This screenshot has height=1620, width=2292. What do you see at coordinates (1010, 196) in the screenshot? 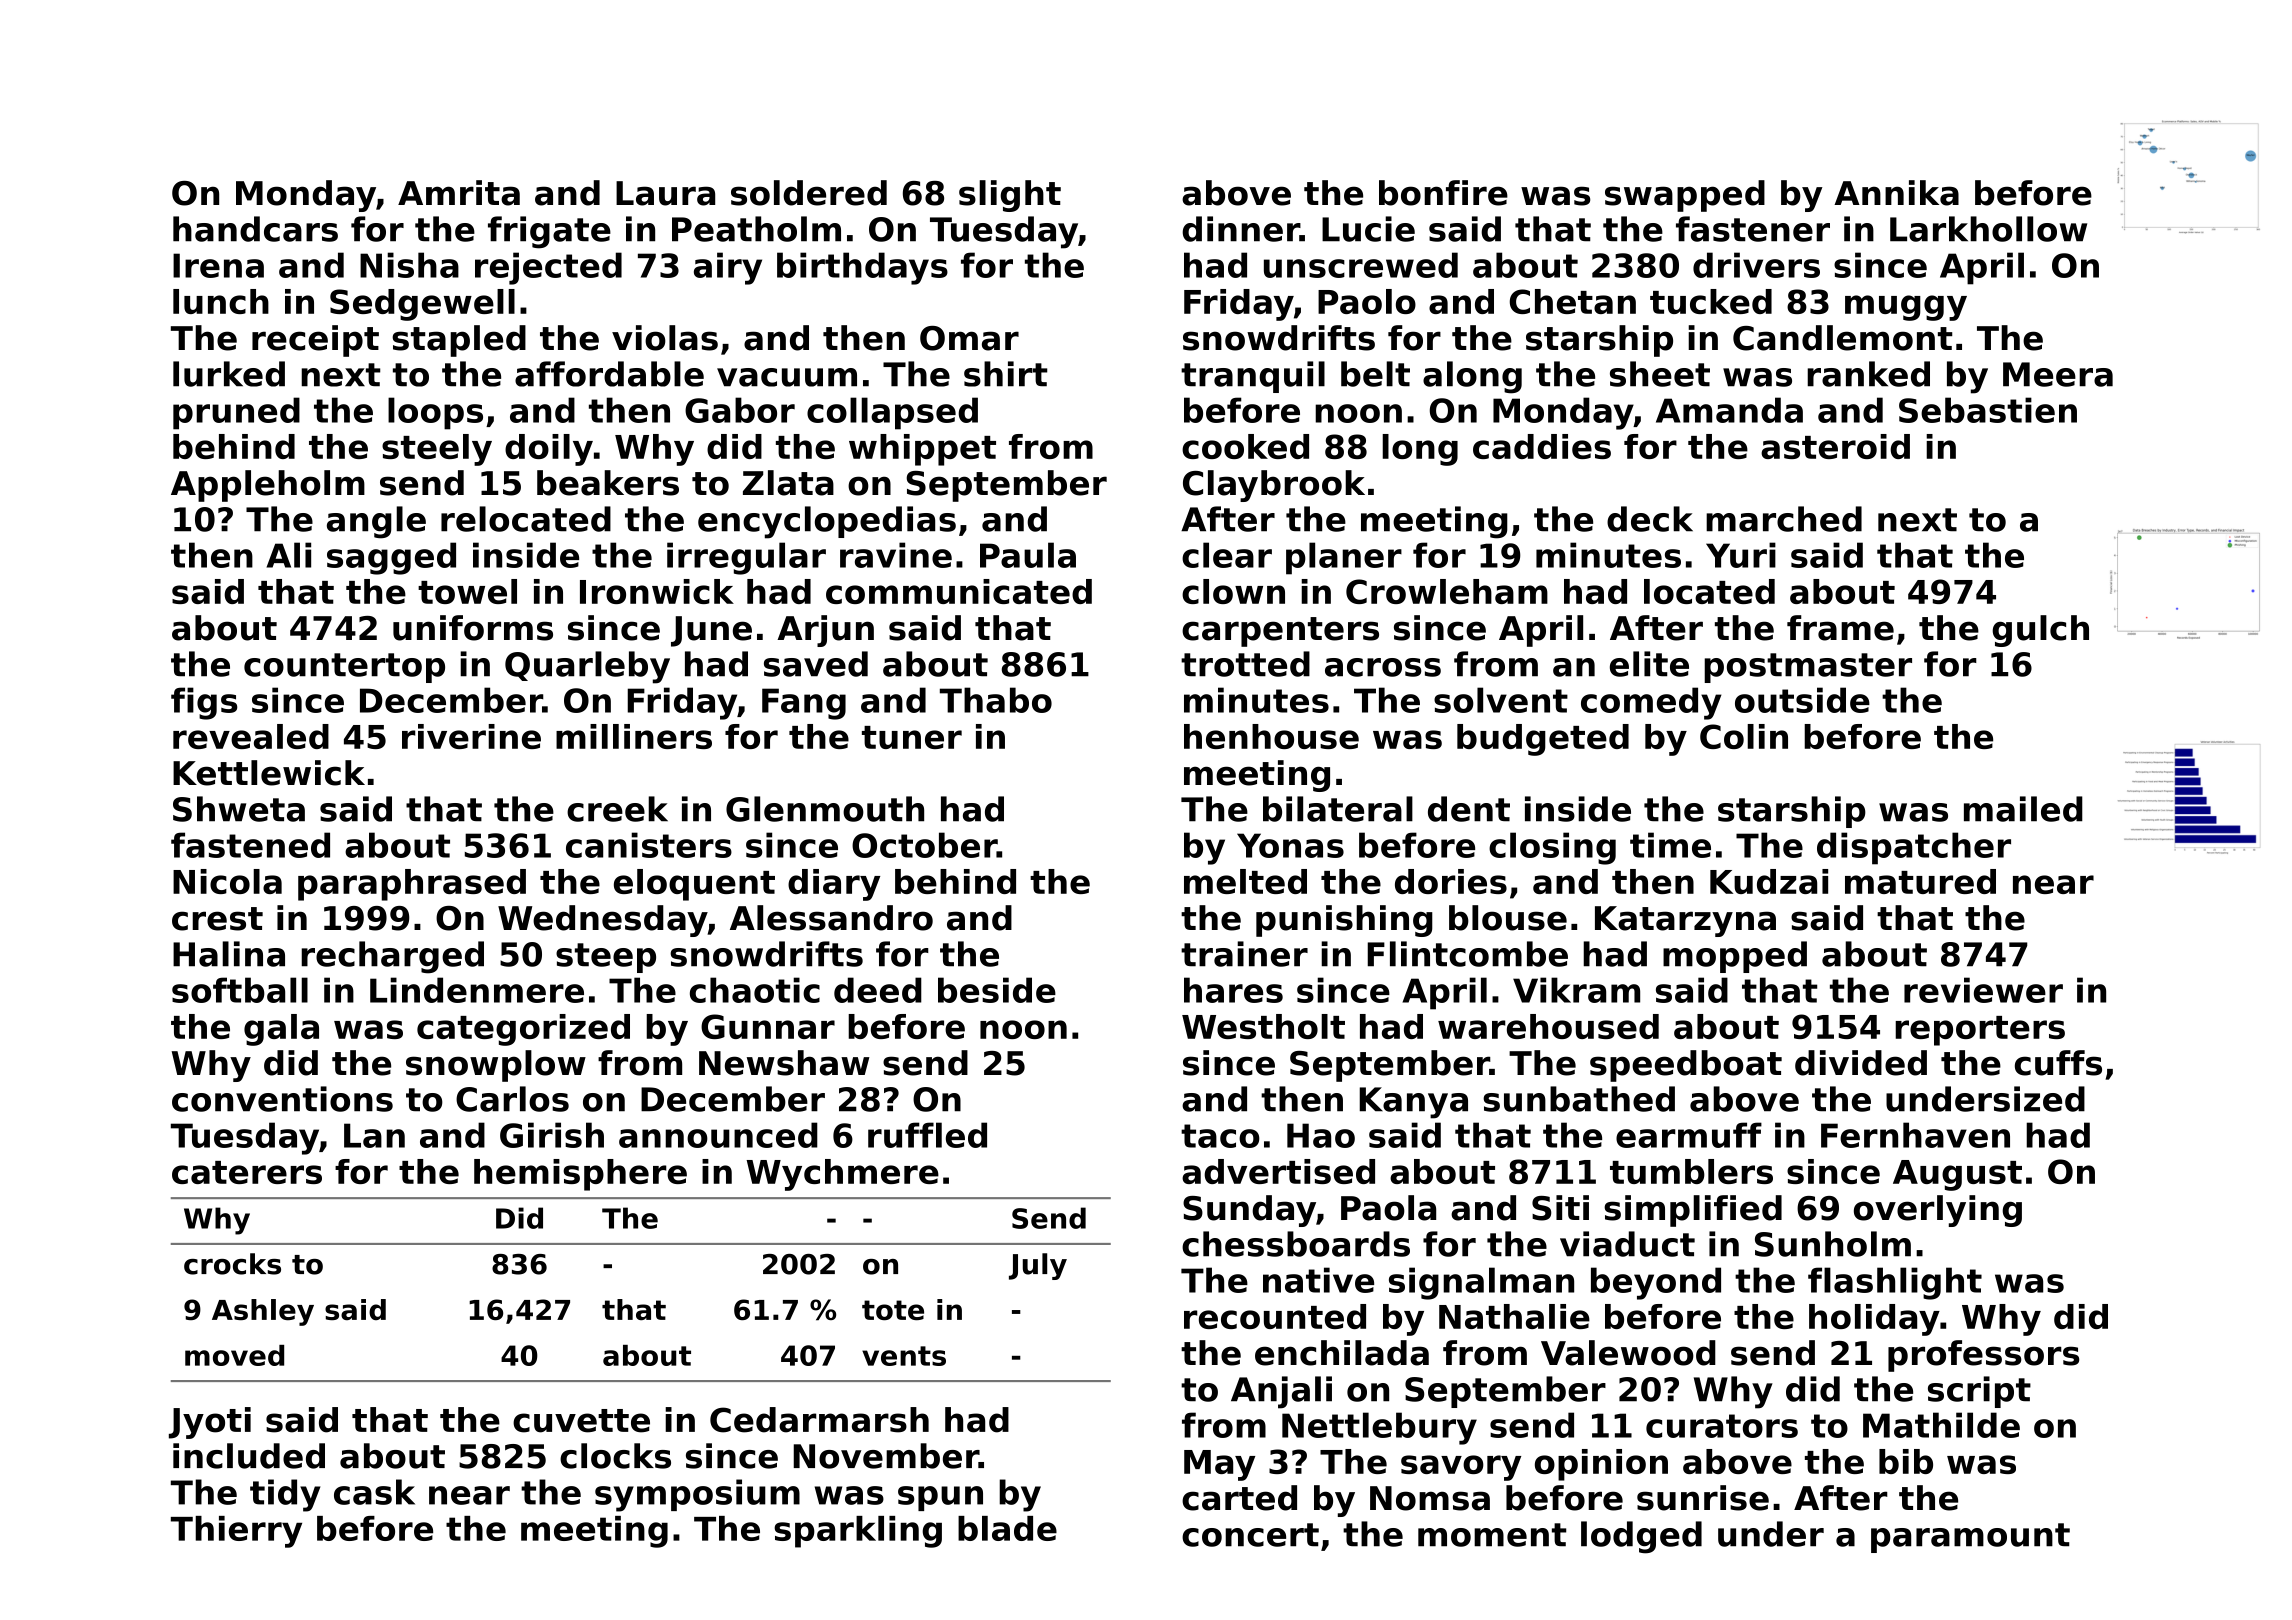
I see `slight` at bounding box center [1010, 196].
